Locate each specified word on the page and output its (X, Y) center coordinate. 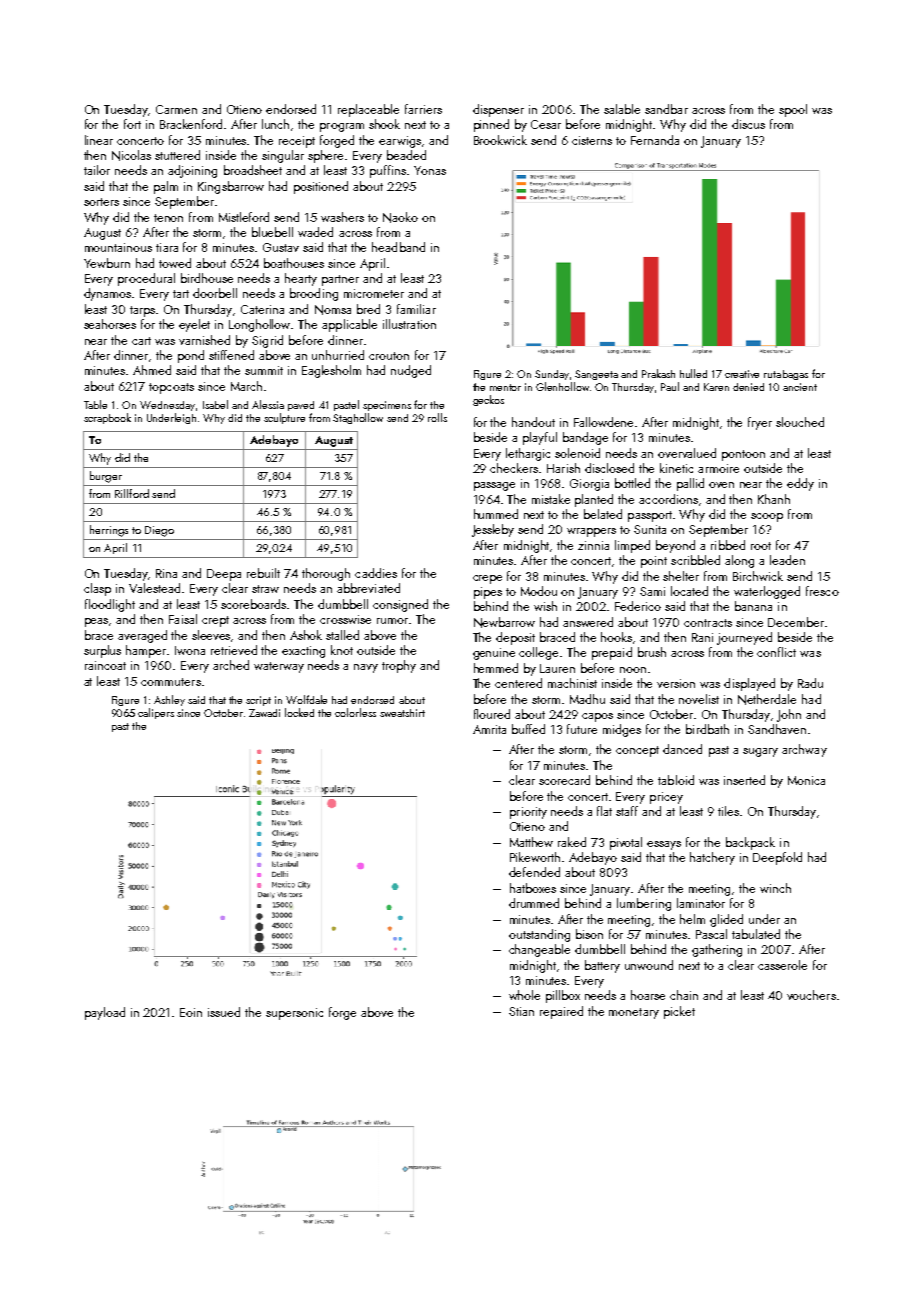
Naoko (400, 217)
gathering (717, 950)
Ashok (306, 635)
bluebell (272, 232)
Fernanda (655, 140)
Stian (521, 1011)
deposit (515, 638)
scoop (767, 517)
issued (224, 1012)
